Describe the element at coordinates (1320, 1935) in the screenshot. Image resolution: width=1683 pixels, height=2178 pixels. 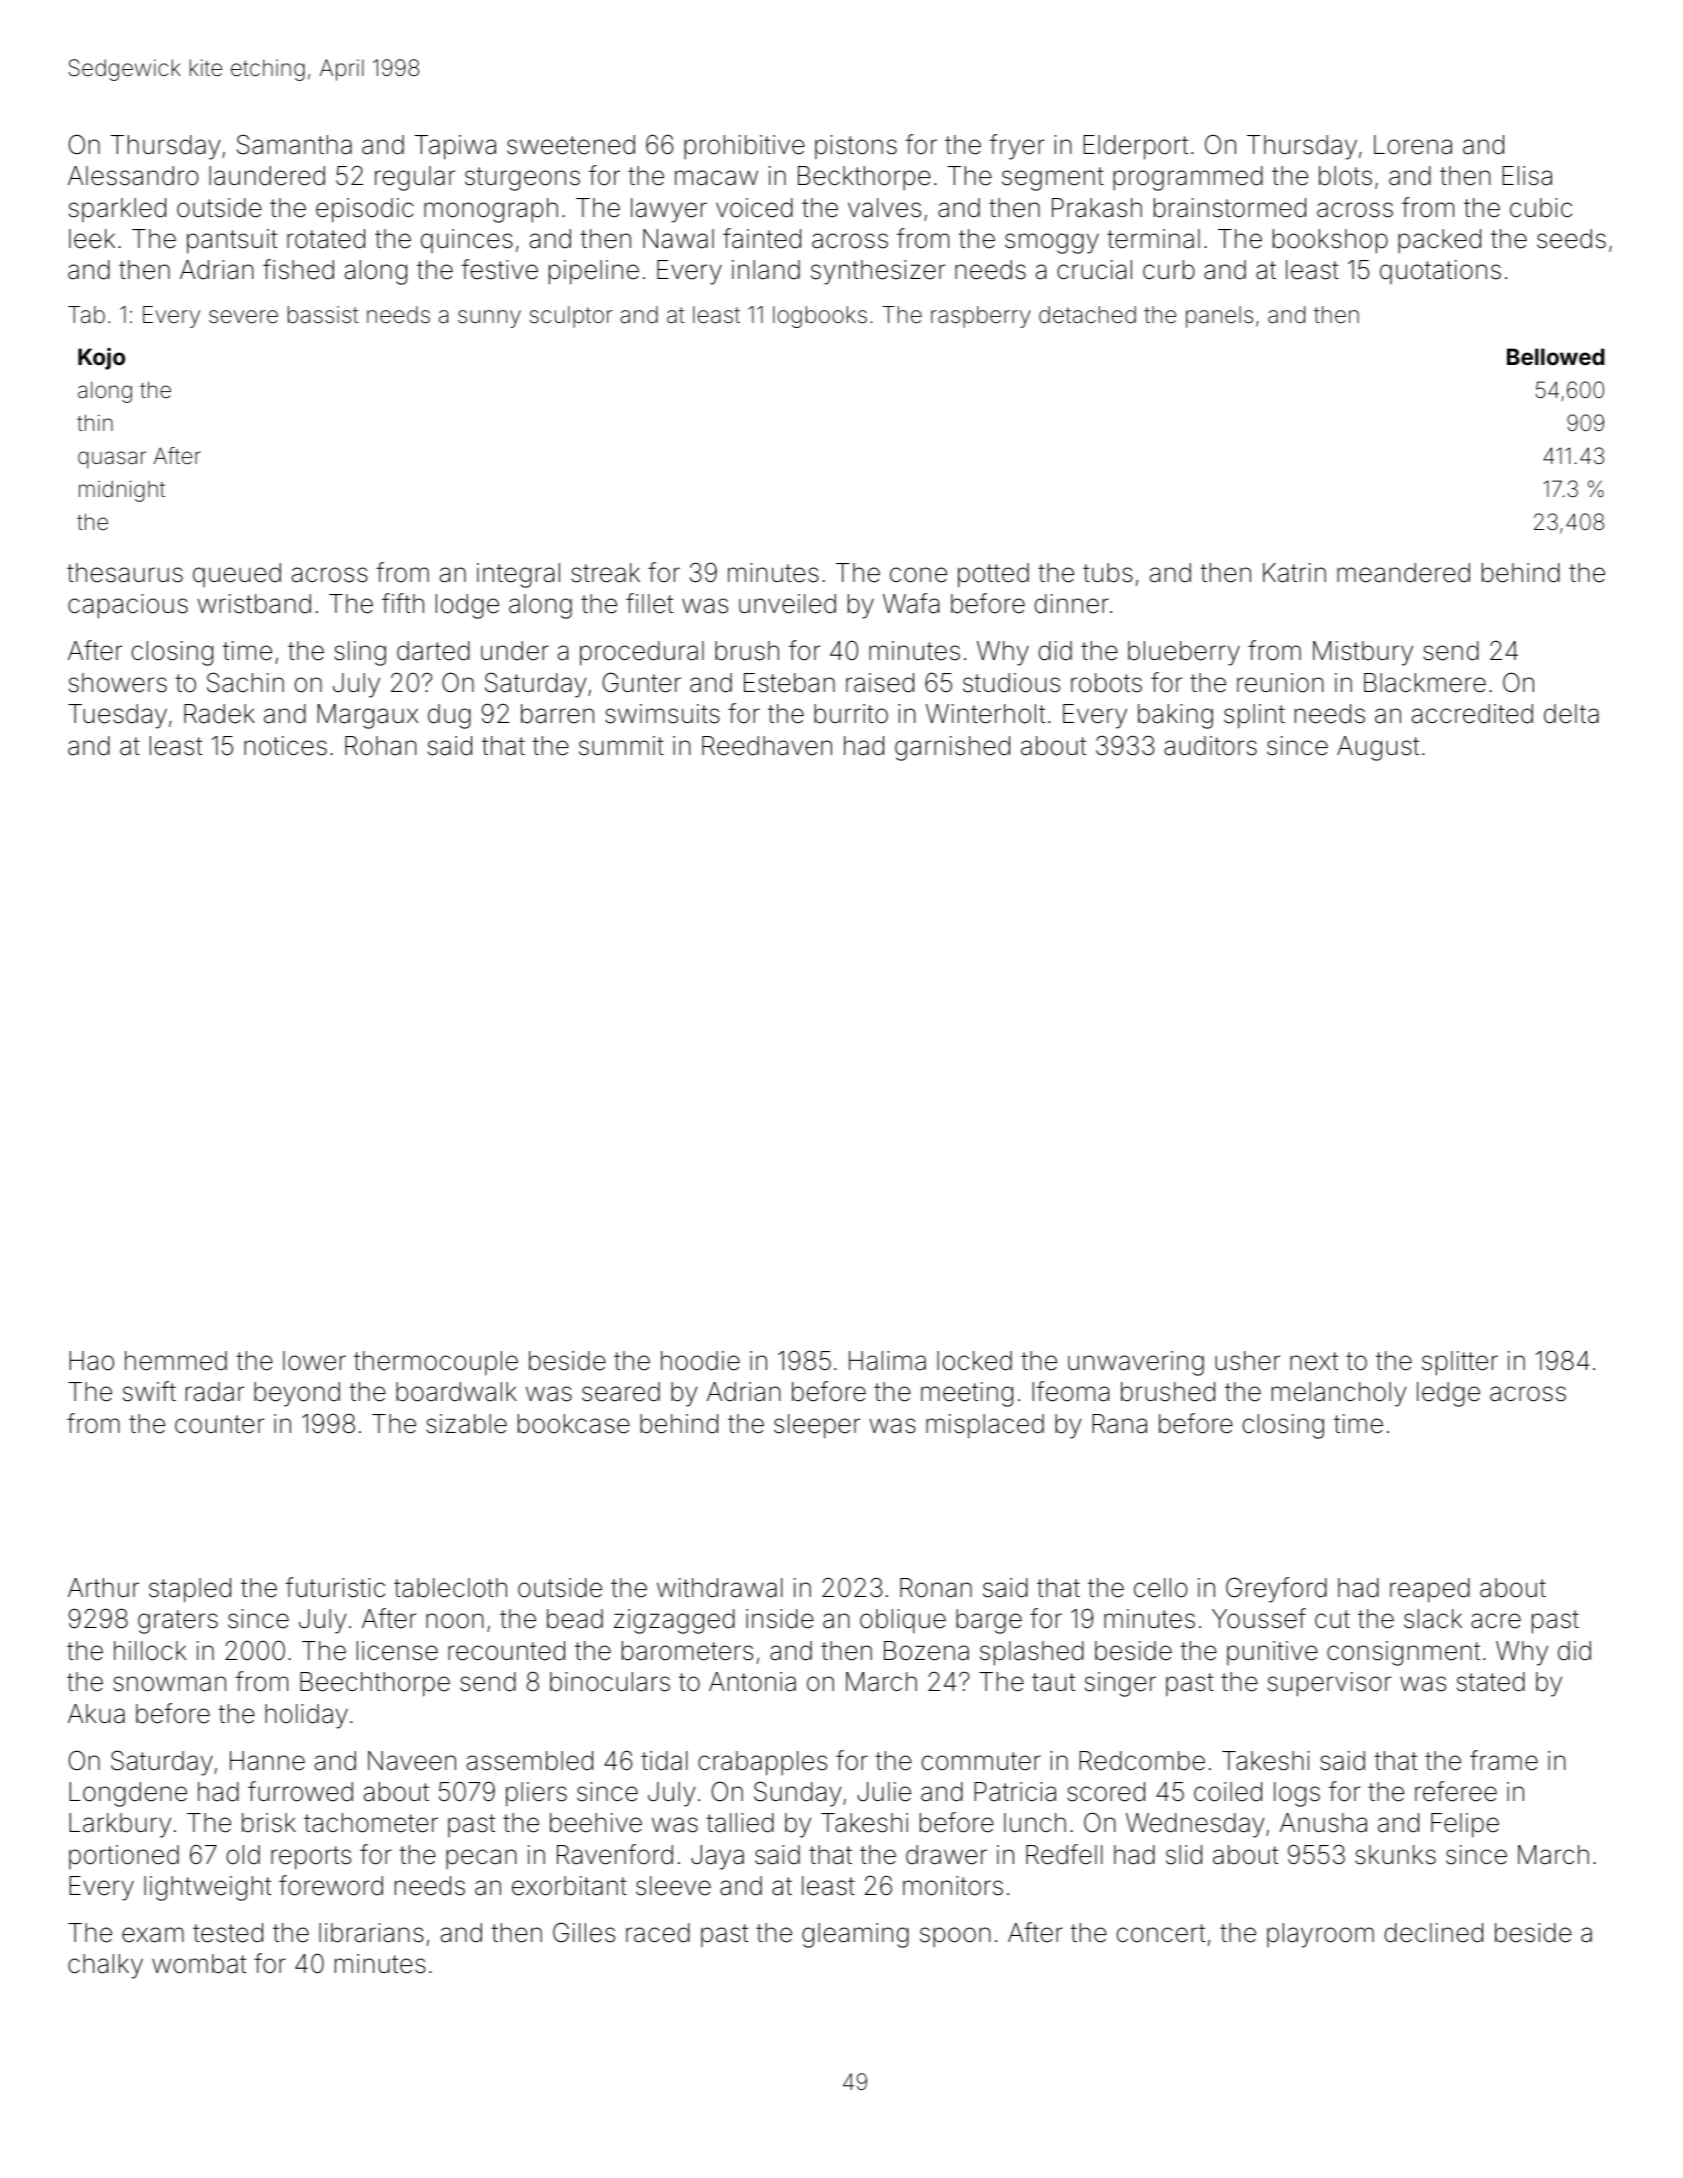
I see `playroom` at that location.
